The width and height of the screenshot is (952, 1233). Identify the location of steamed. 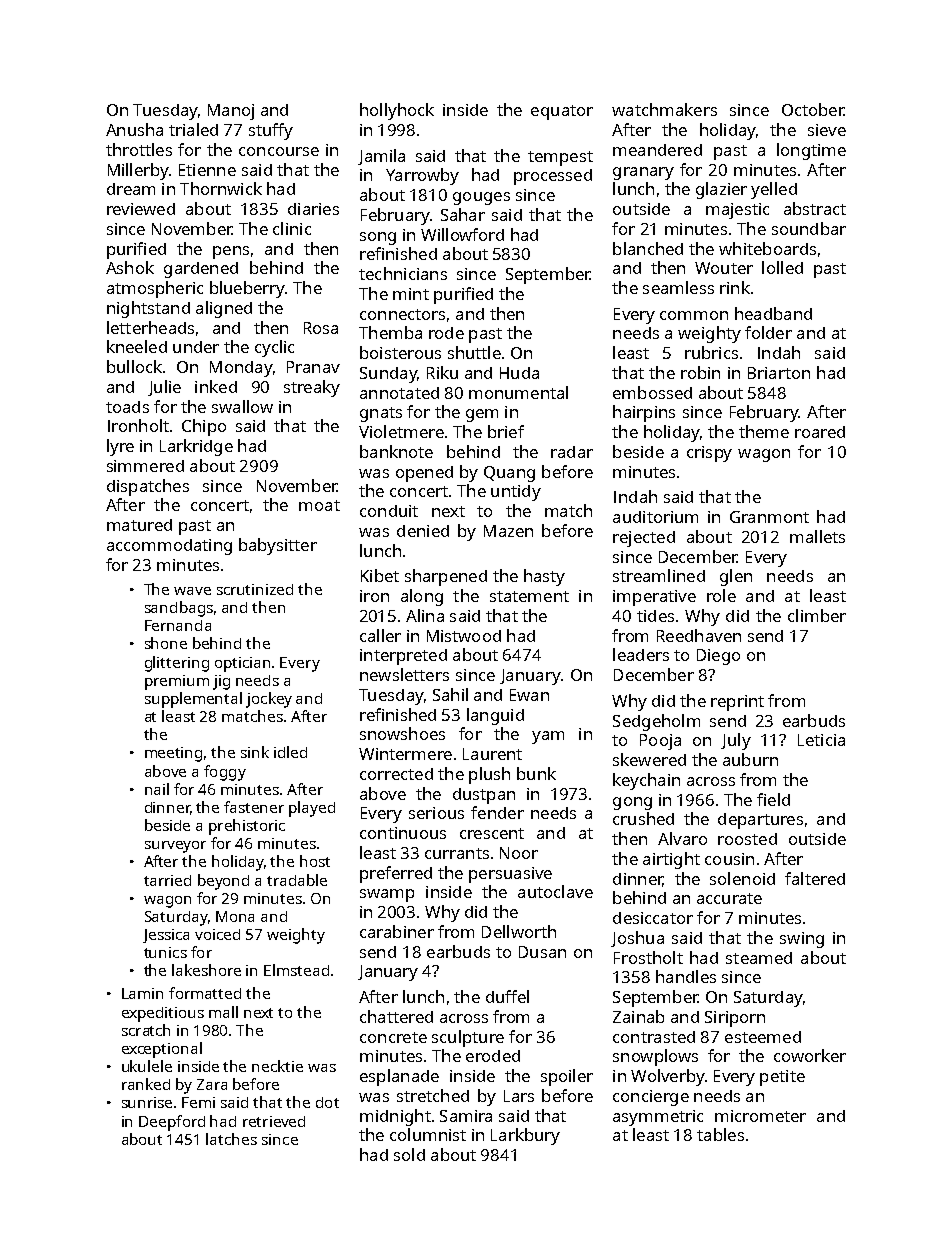
(759, 958).
